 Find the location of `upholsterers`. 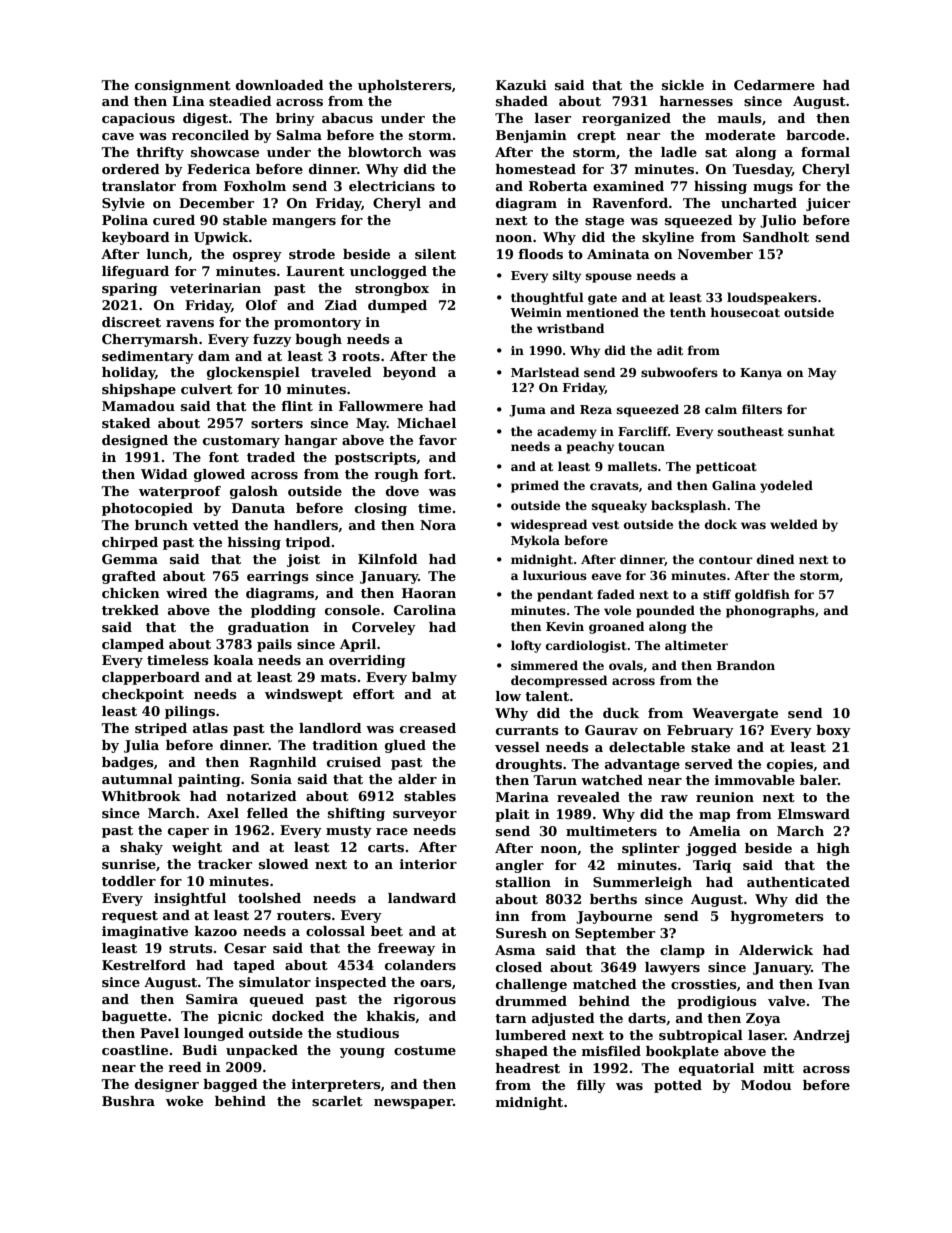

upholsterers is located at coordinates (405, 86).
